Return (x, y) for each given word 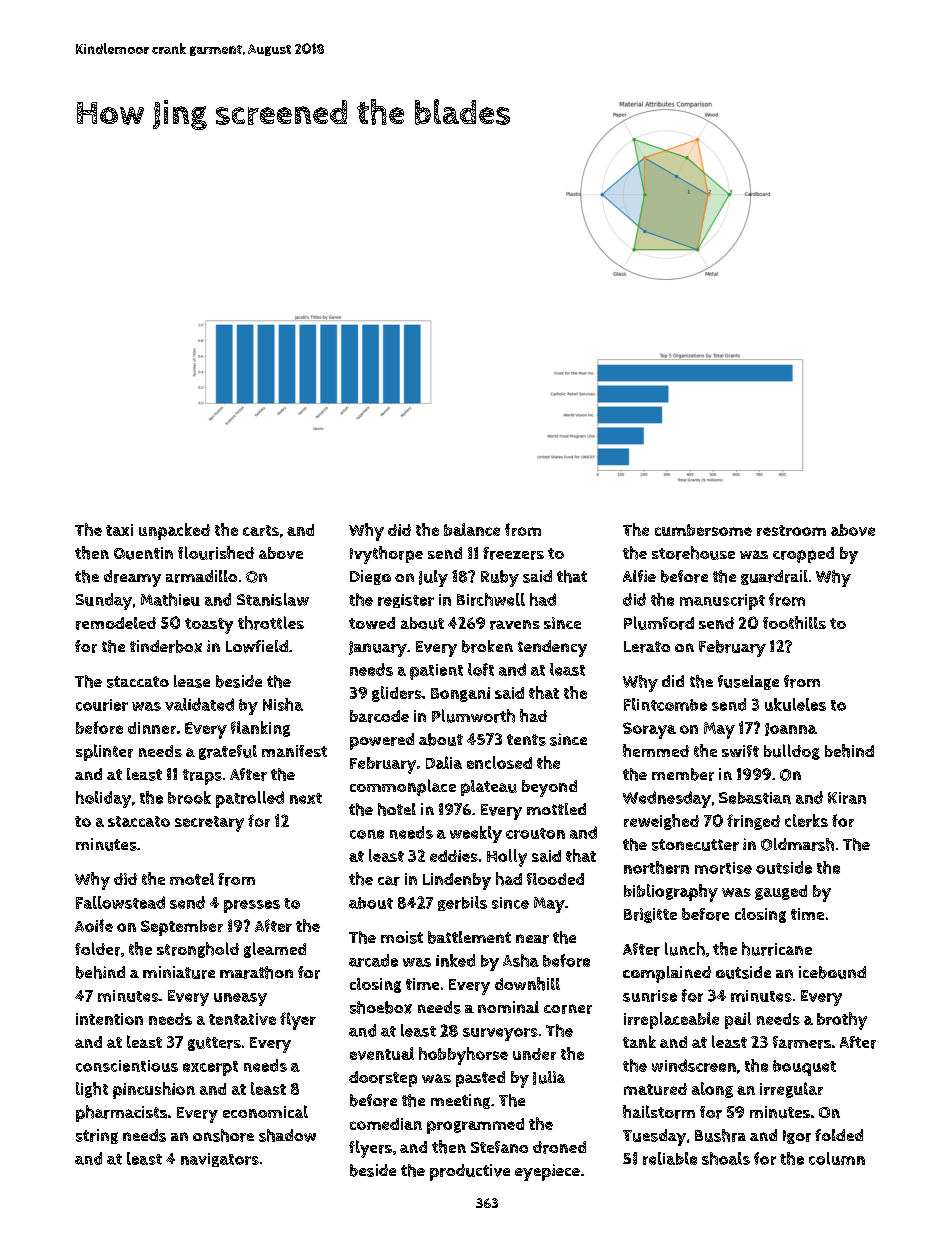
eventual (382, 1053)
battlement (469, 937)
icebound (832, 972)
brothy (842, 1021)
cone (367, 834)
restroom (791, 530)
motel (192, 879)
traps (202, 777)
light (92, 1090)
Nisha (283, 704)
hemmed (656, 750)
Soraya (649, 730)
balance (472, 529)
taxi (119, 530)
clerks (806, 820)
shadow (287, 1135)
